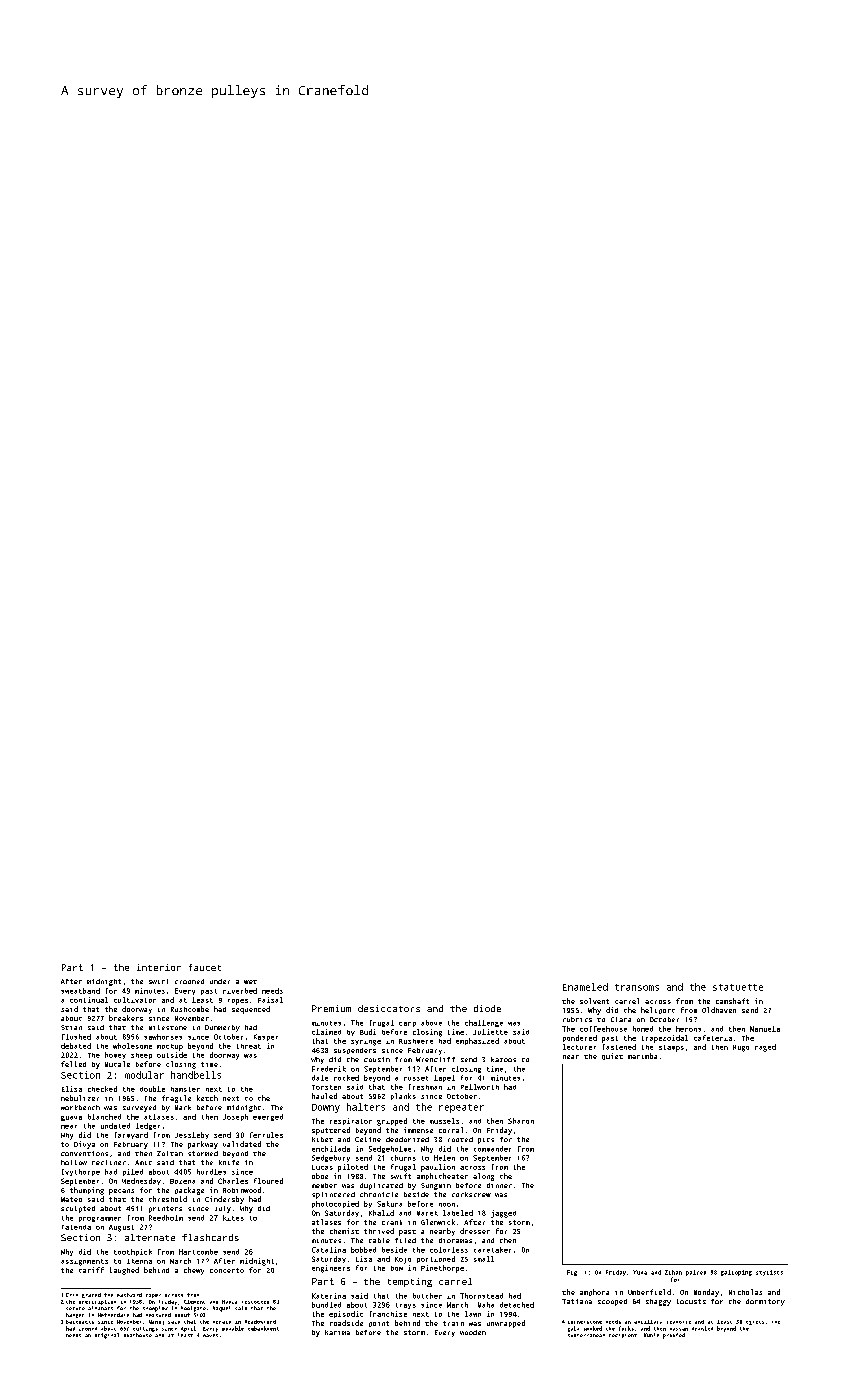 This screenshot has width=849, height=1400. What do you see at coordinates (738, 987) in the screenshot?
I see `statuette` at bounding box center [738, 987].
